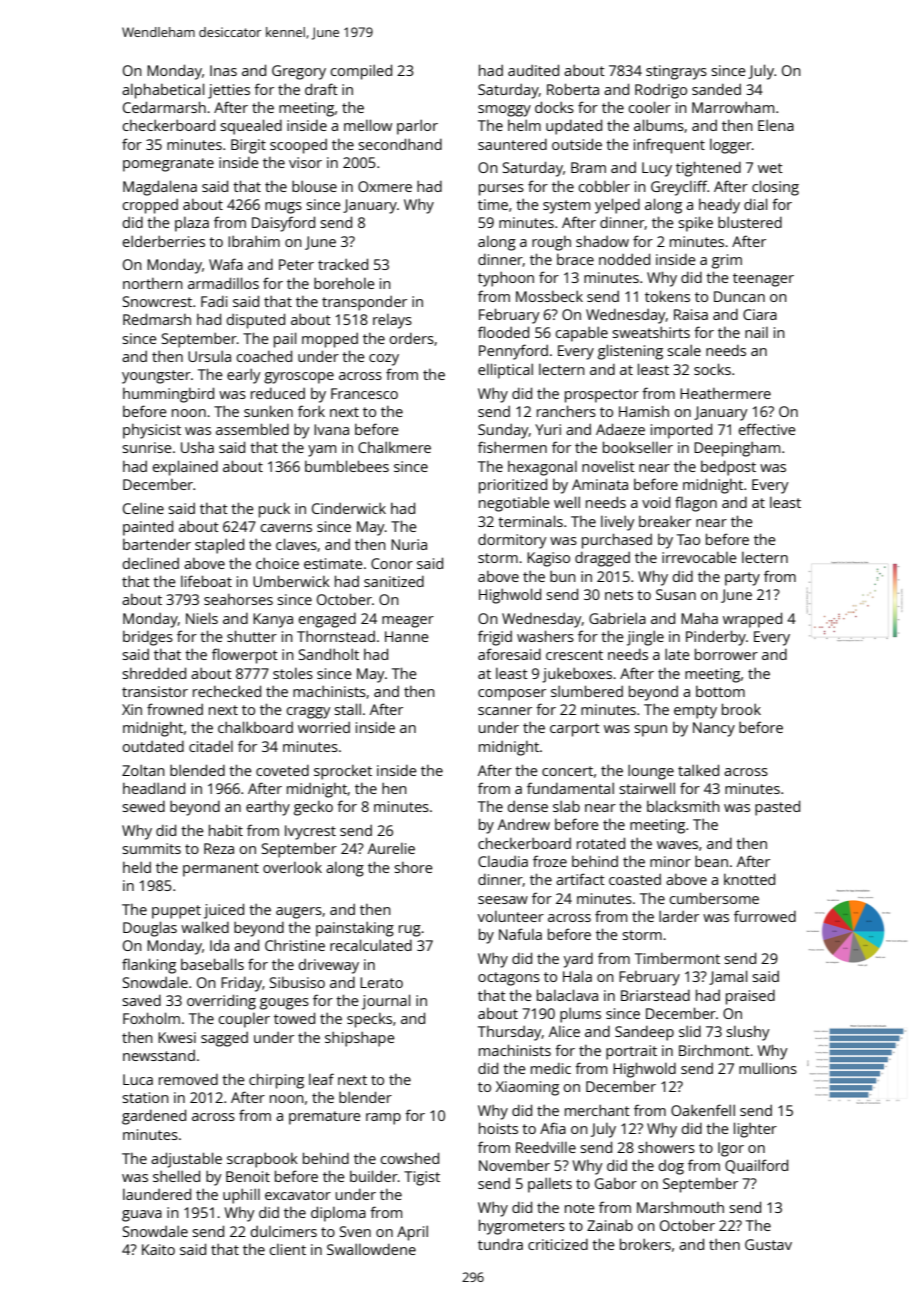 The image size is (924, 1308). Describe the element at coordinates (374, 1176) in the page. I see `builder` at that location.
